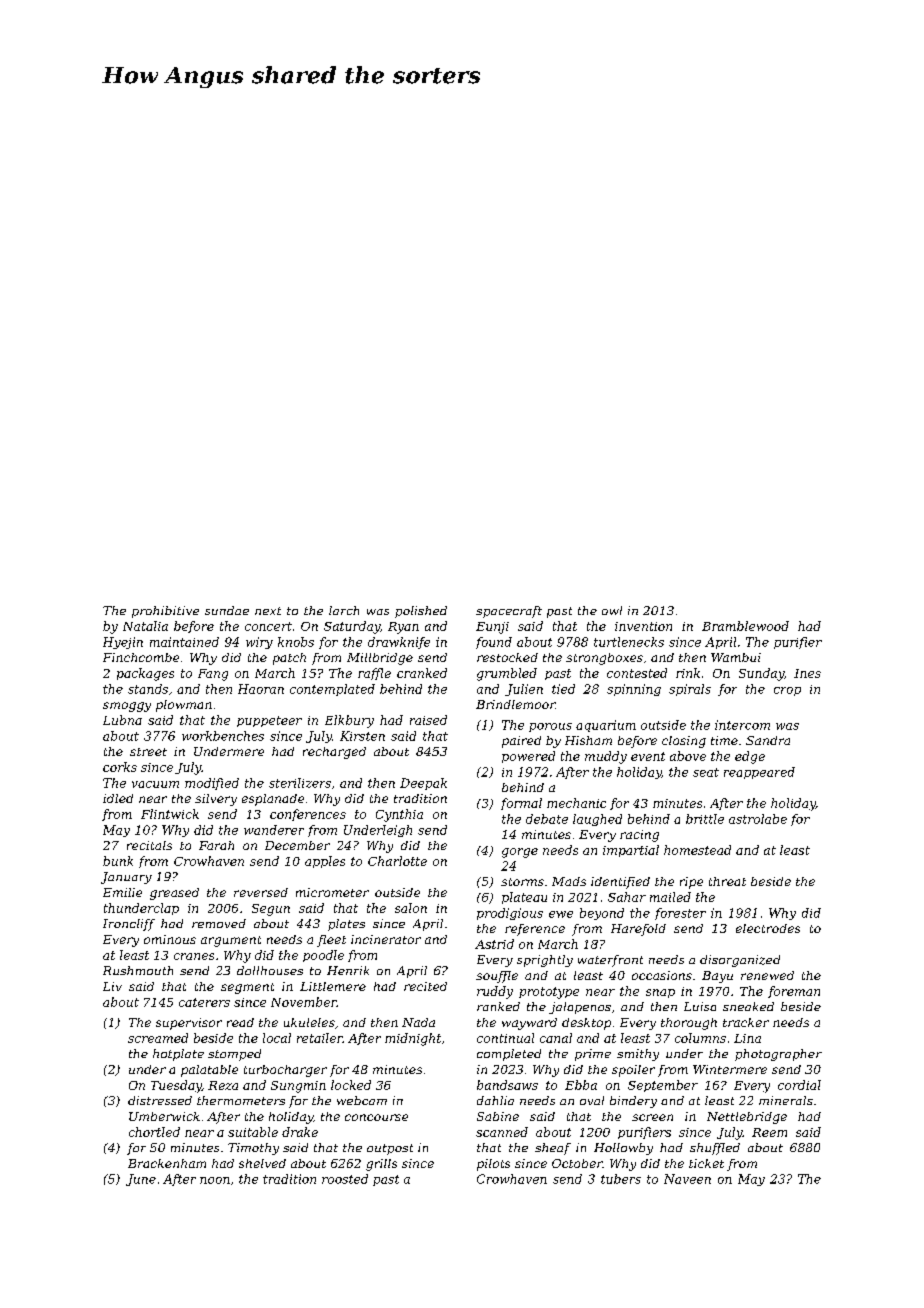  What do you see at coordinates (167, 1163) in the document?
I see `Brackenham` at bounding box center [167, 1163].
